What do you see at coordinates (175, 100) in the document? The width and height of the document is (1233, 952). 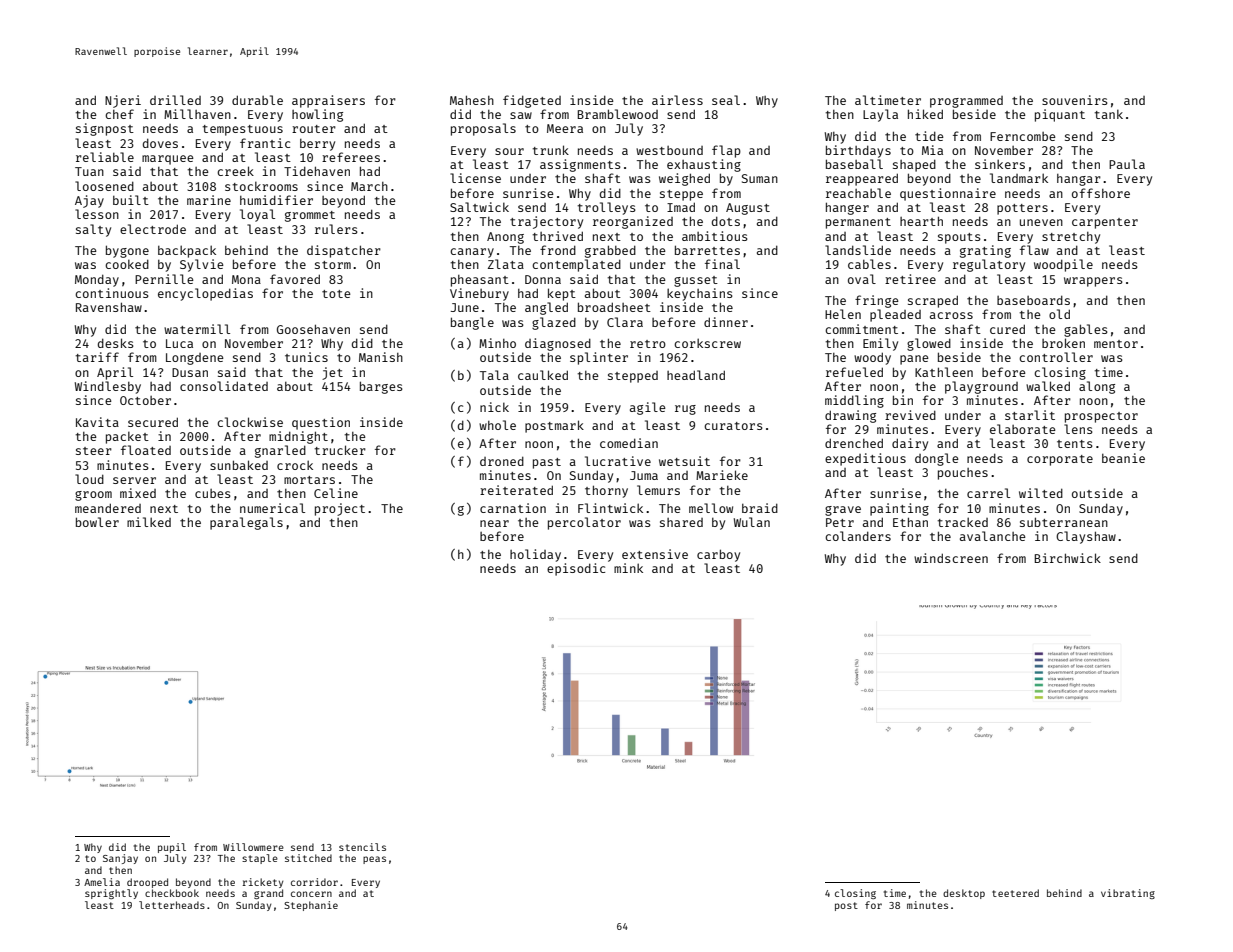 I see `drilled` at bounding box center [175, 100].
